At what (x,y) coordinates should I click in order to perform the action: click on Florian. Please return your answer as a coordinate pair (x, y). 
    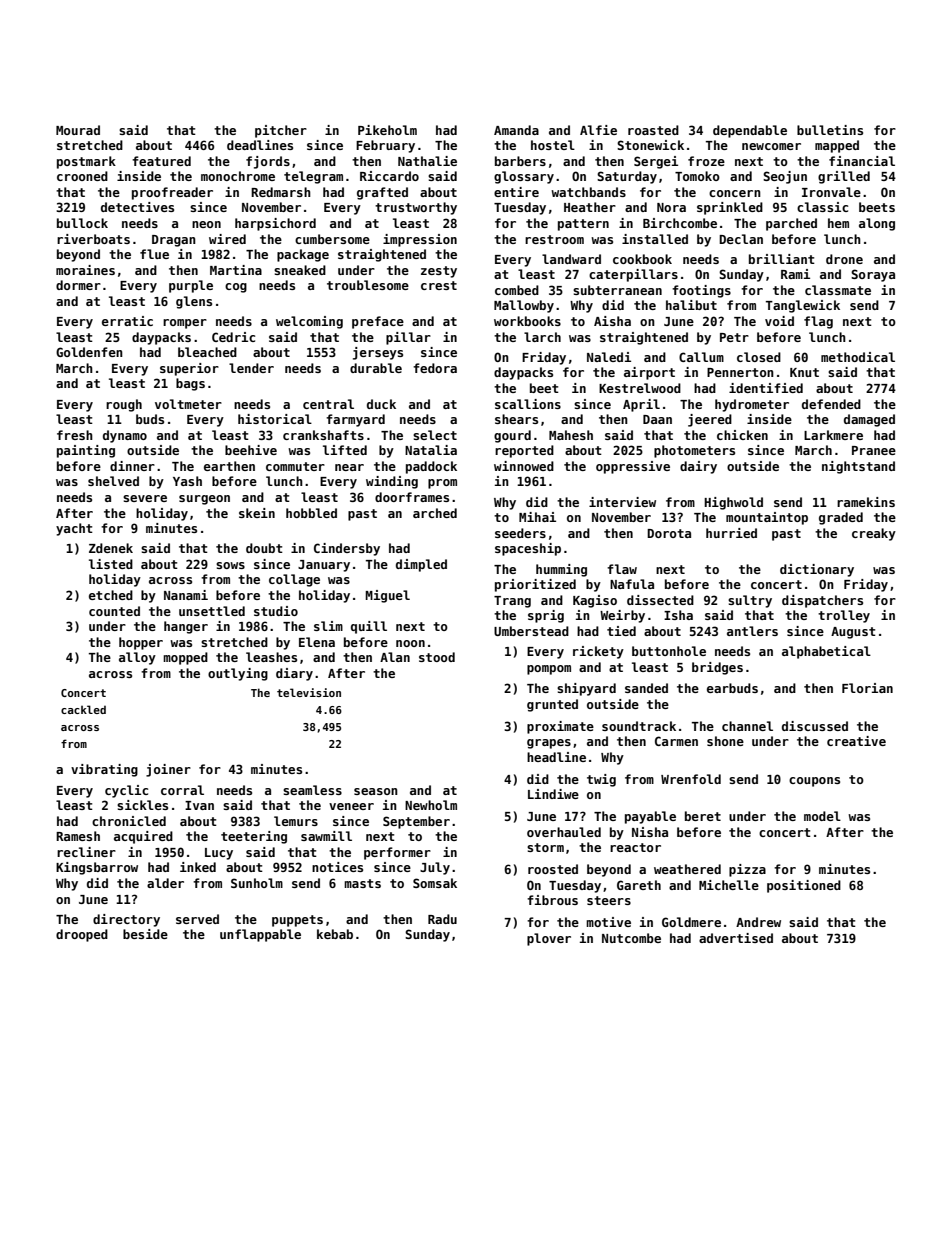
    Looking at the image, I should click on (867, 688).
